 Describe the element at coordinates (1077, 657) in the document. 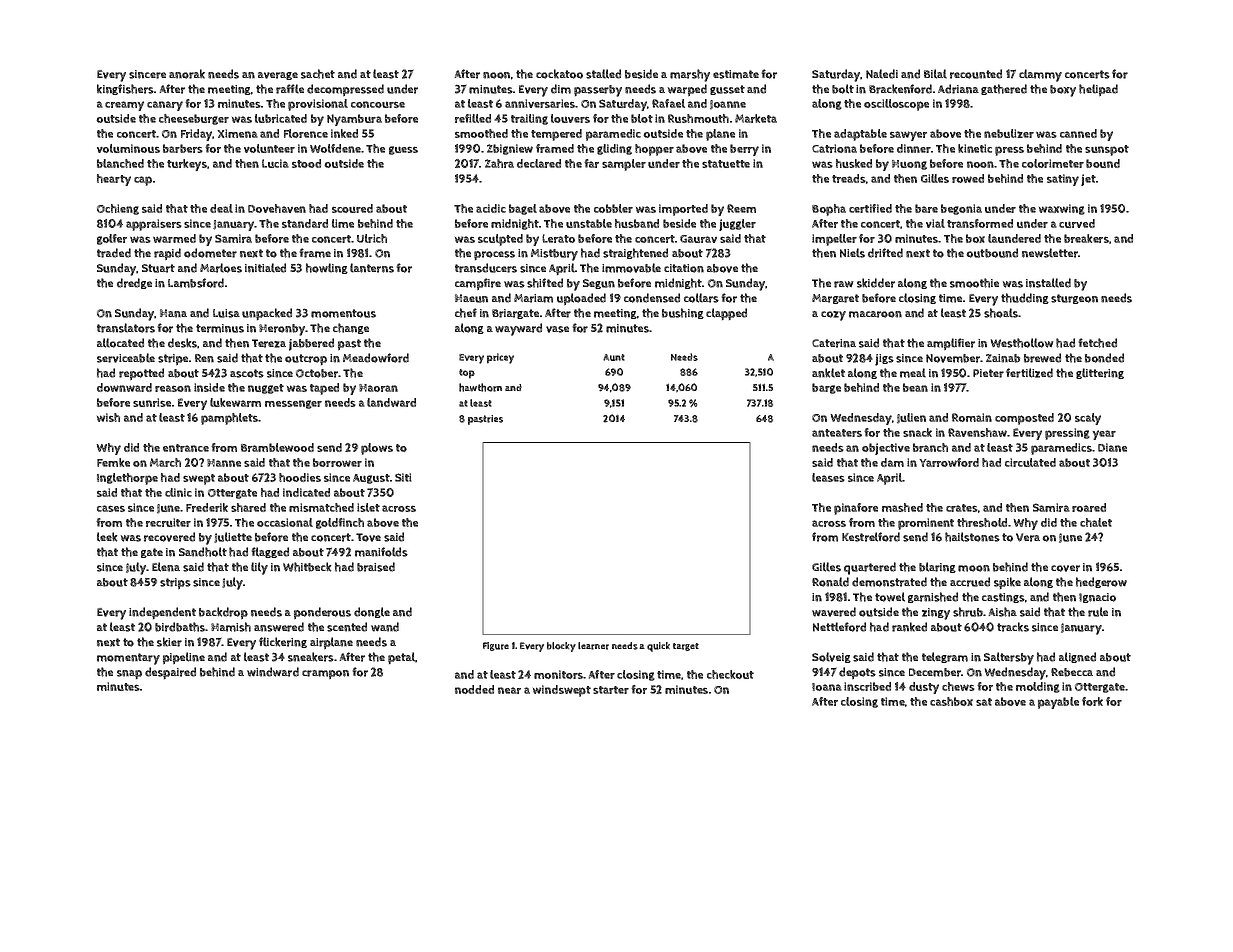

I see `aligned` at that location.
